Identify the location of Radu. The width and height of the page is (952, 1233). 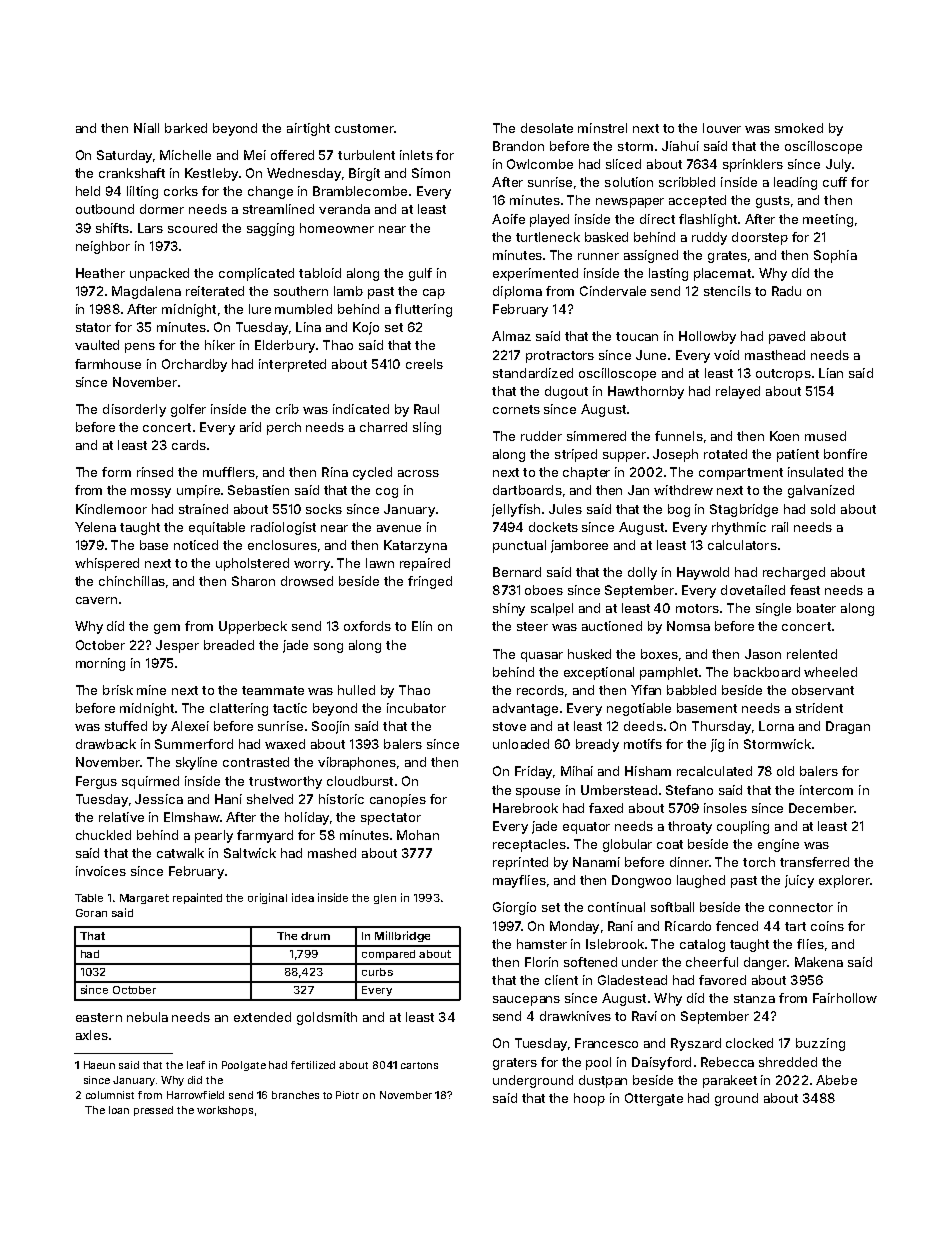
(786, 291).
